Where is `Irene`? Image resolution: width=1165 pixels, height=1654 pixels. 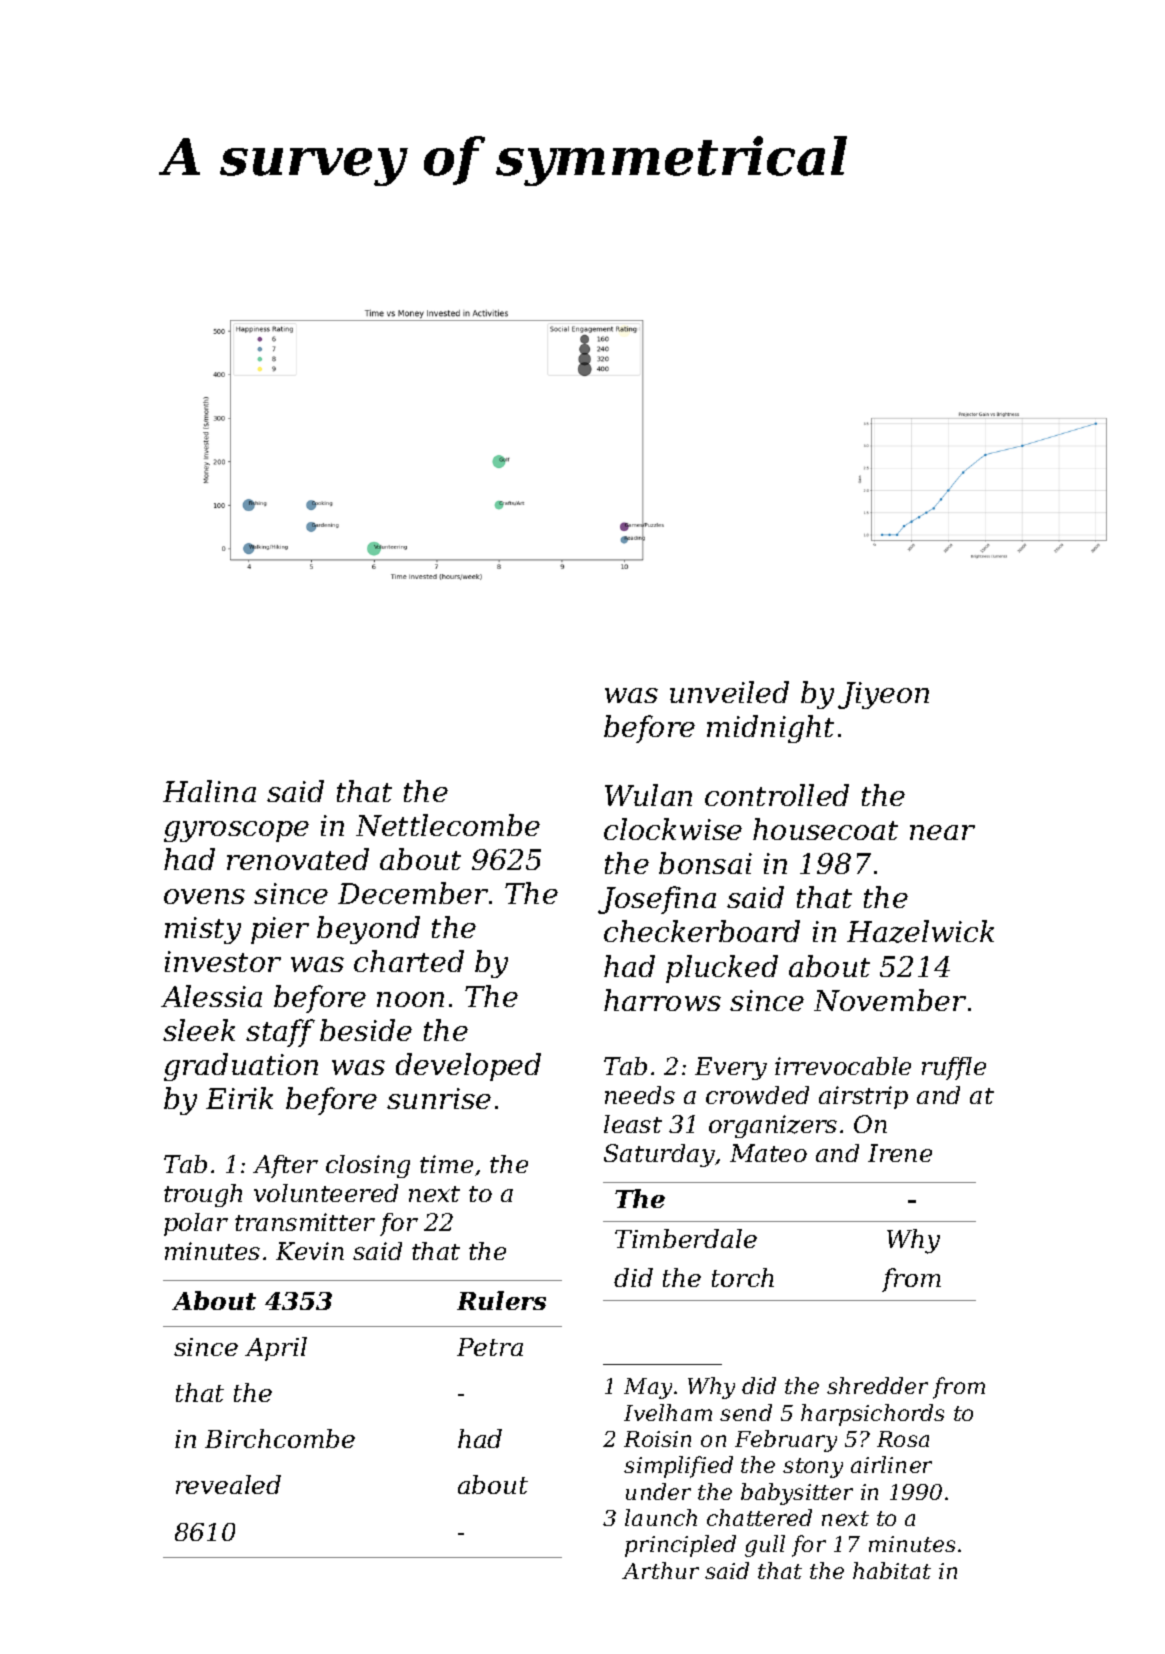
Irene is located at coordinates (900, 1153).
